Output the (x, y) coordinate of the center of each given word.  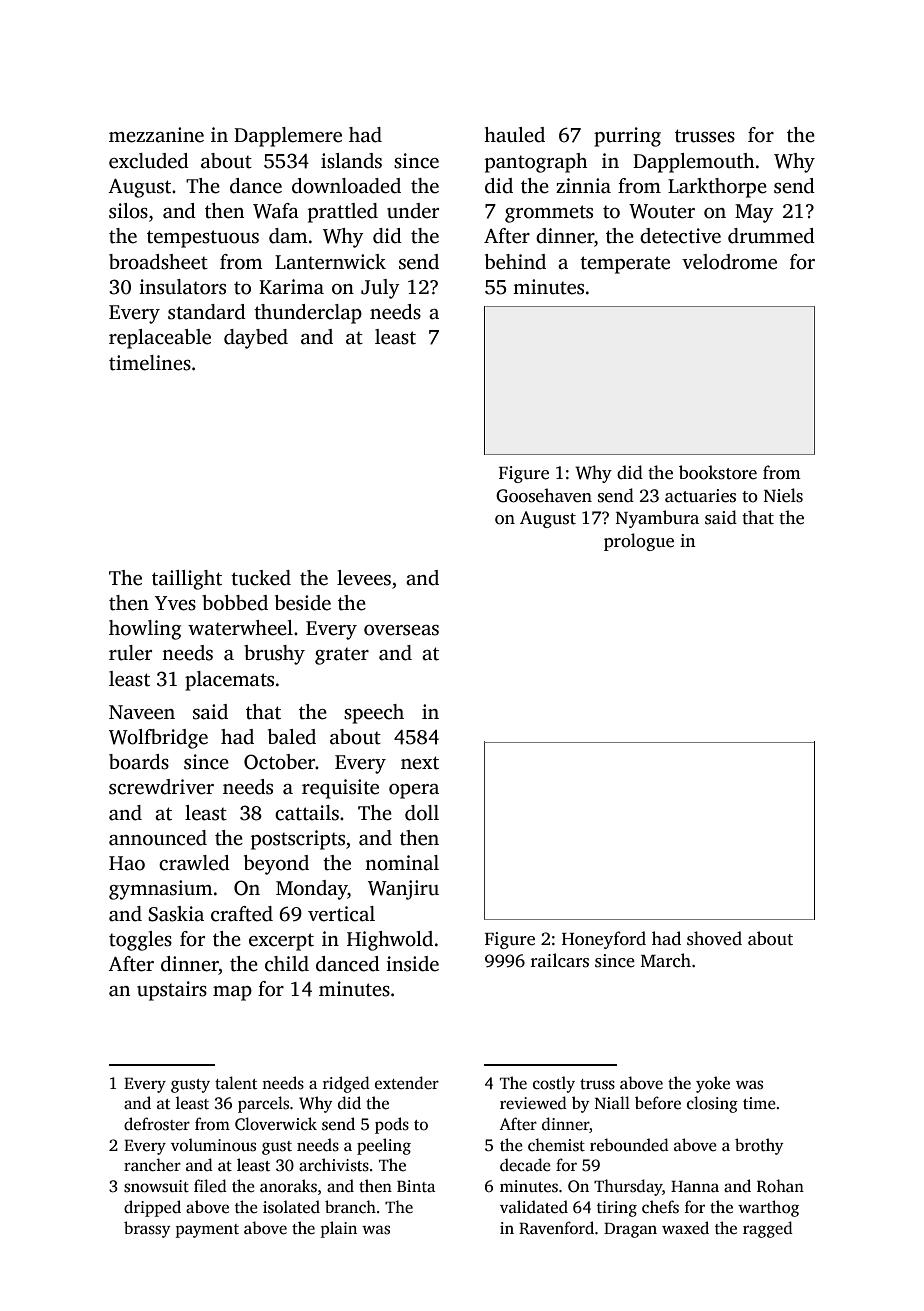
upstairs (172, 991)
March (666, 960)
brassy (147, 1229)
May (754, 213)
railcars (560, 960)
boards (139, 762)
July (380, 289)
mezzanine (156, 135)
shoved (714, 938)
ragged (768, 1229)
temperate (625, 265)
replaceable (160, 339)
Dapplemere (288, 137)
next (420, 763)
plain (339, 1229)
